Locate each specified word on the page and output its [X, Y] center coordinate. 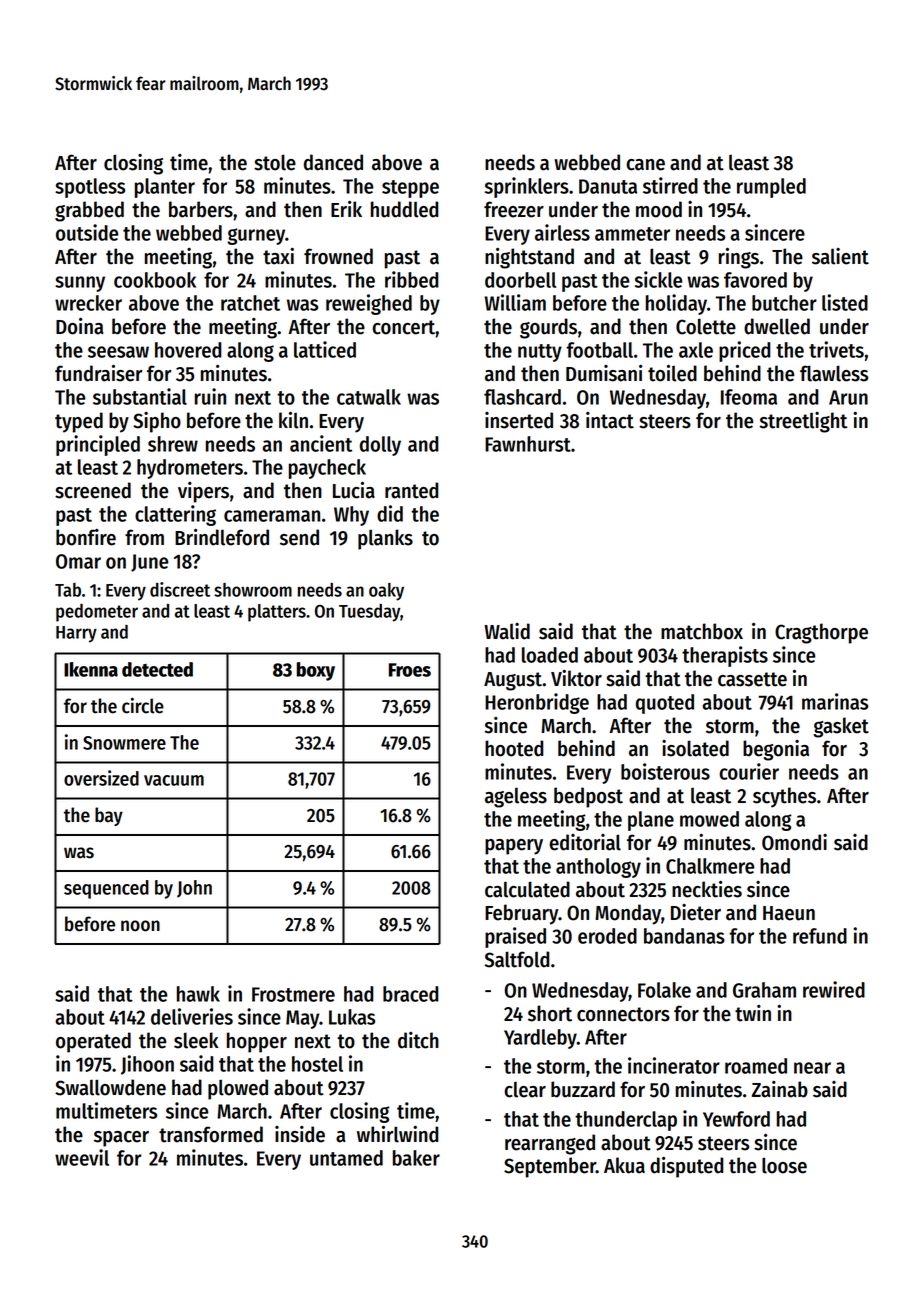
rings [739, 258]
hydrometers [190, 469]
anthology [598, 868]
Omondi [794, 842]
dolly [380, 446]
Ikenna [91, 669]
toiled [672, 373]
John [194, 889]
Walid [507, 631]
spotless [90, 188]
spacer [121, 1139]
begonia [776, 750]
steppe [410, 189]
